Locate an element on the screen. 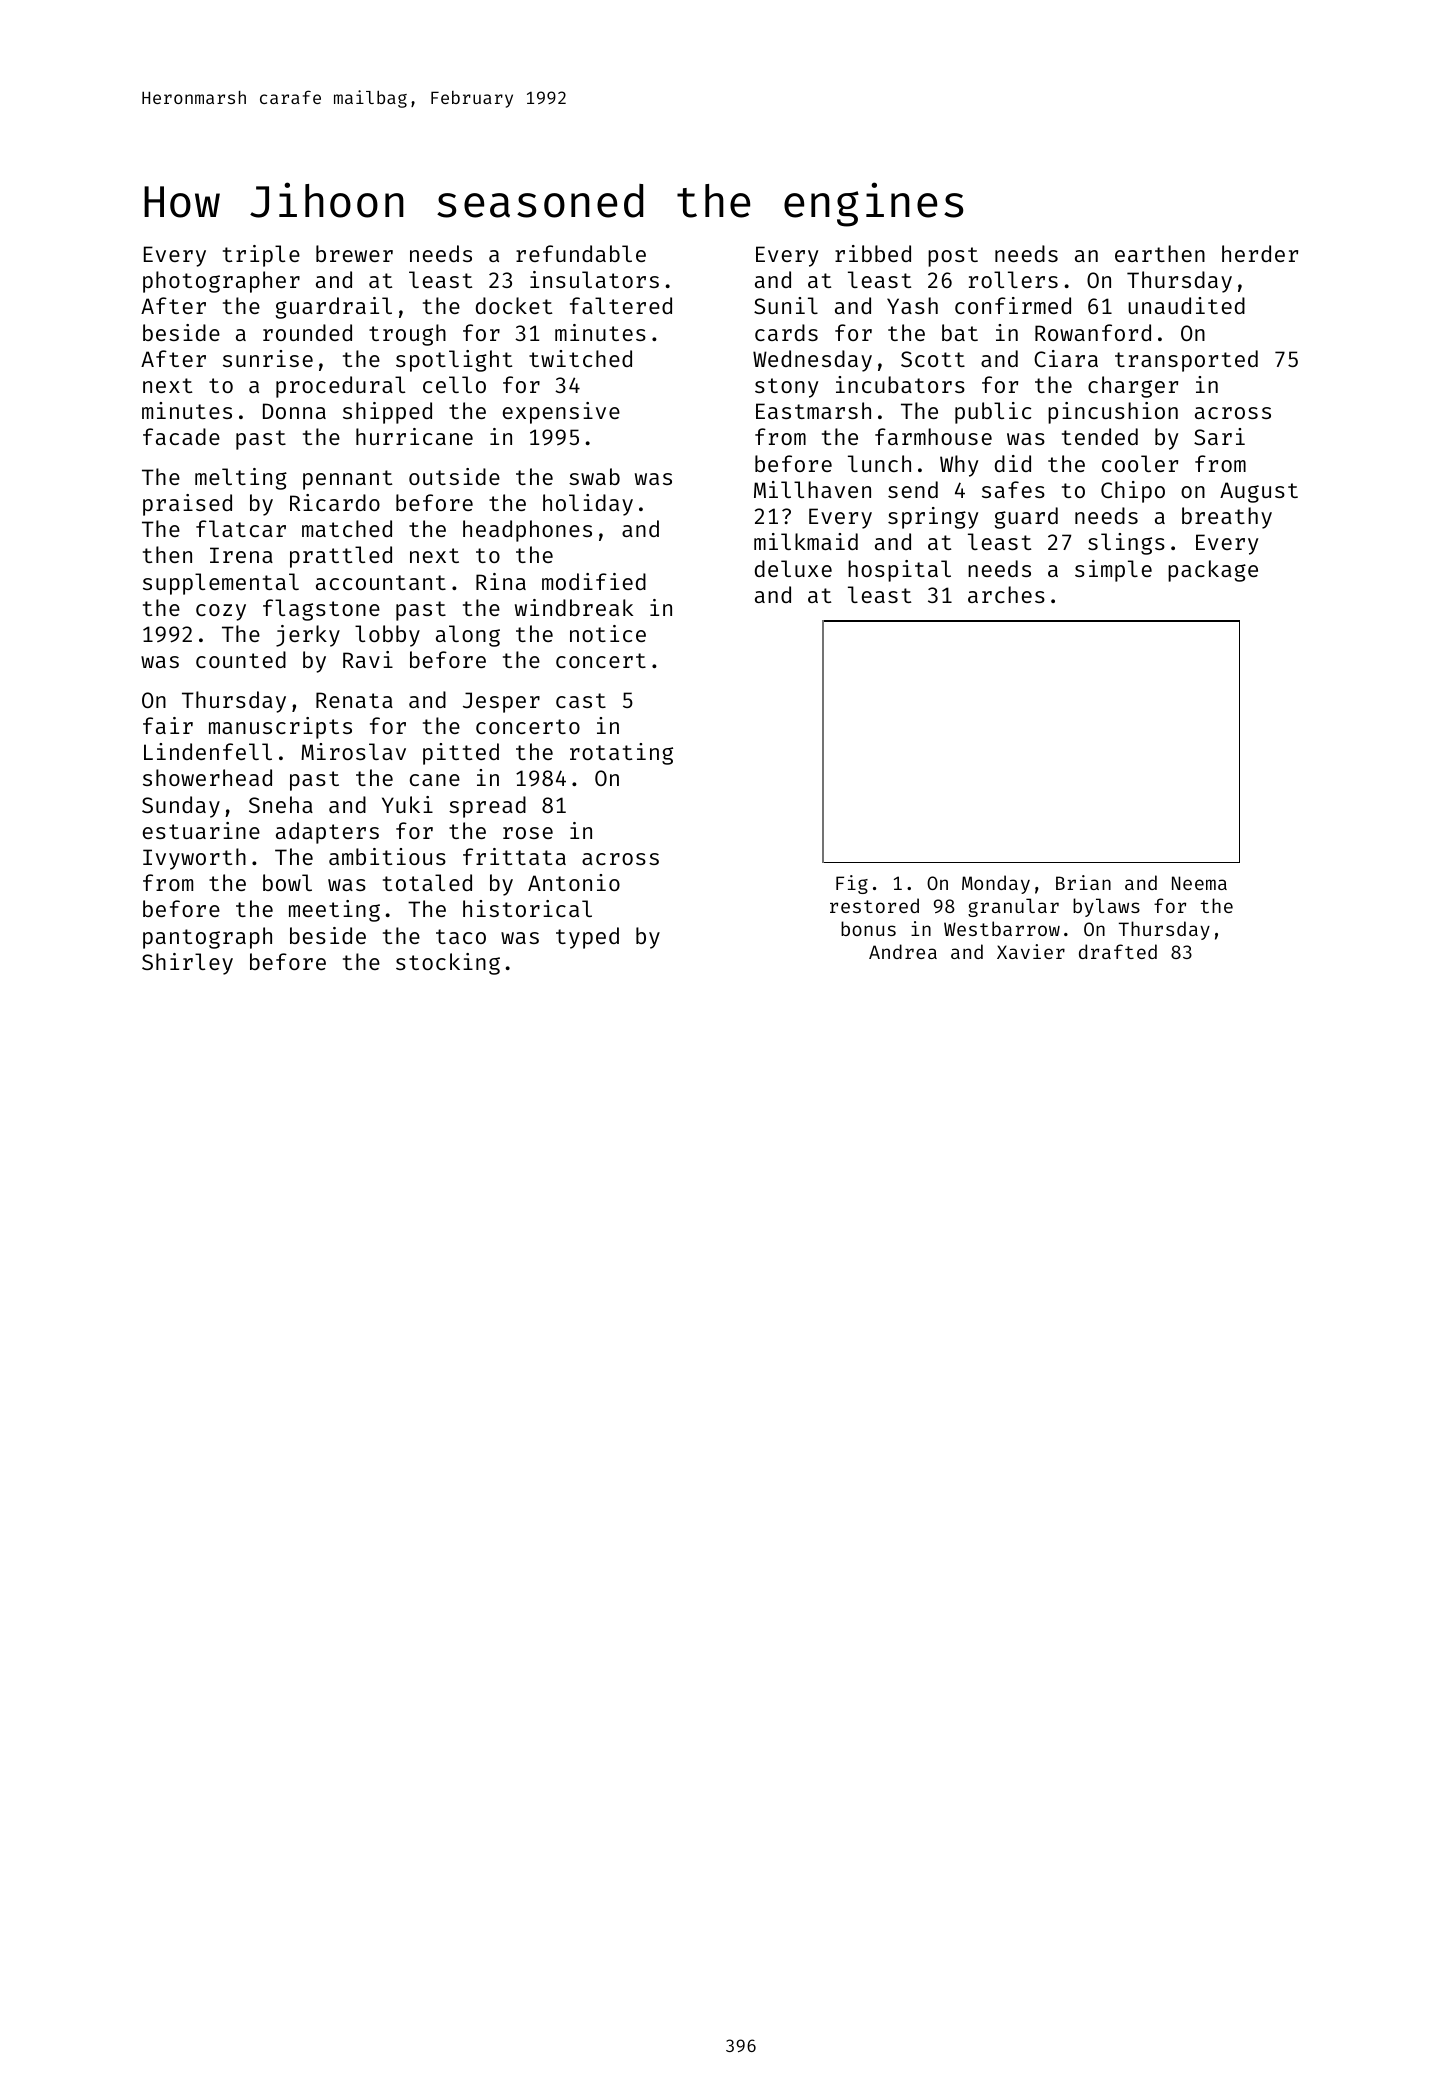  arches is located at coordinates (1006, 594).
